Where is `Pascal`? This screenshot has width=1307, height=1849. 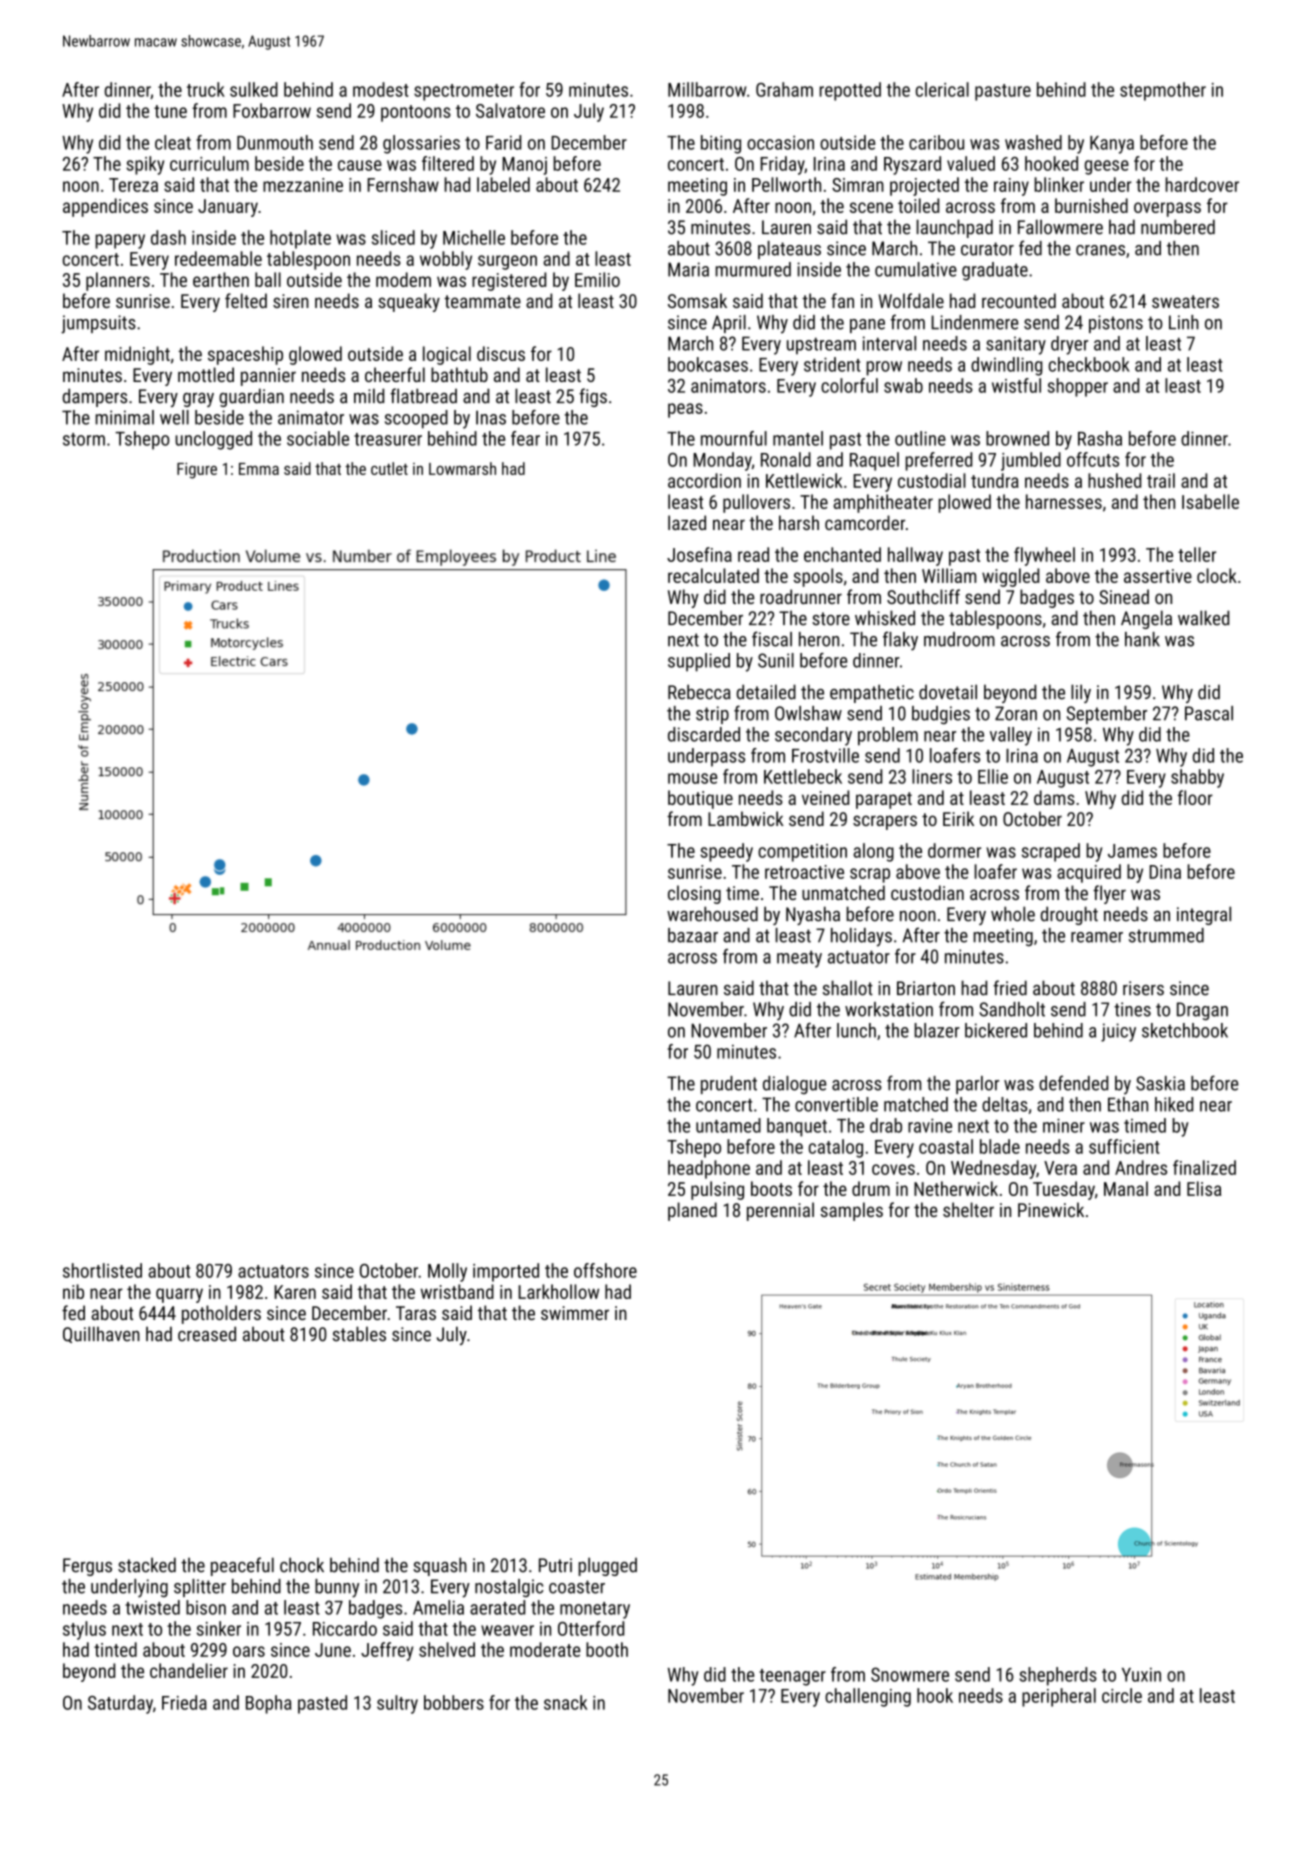
Pascal is located at coordinates (1209, 713).
